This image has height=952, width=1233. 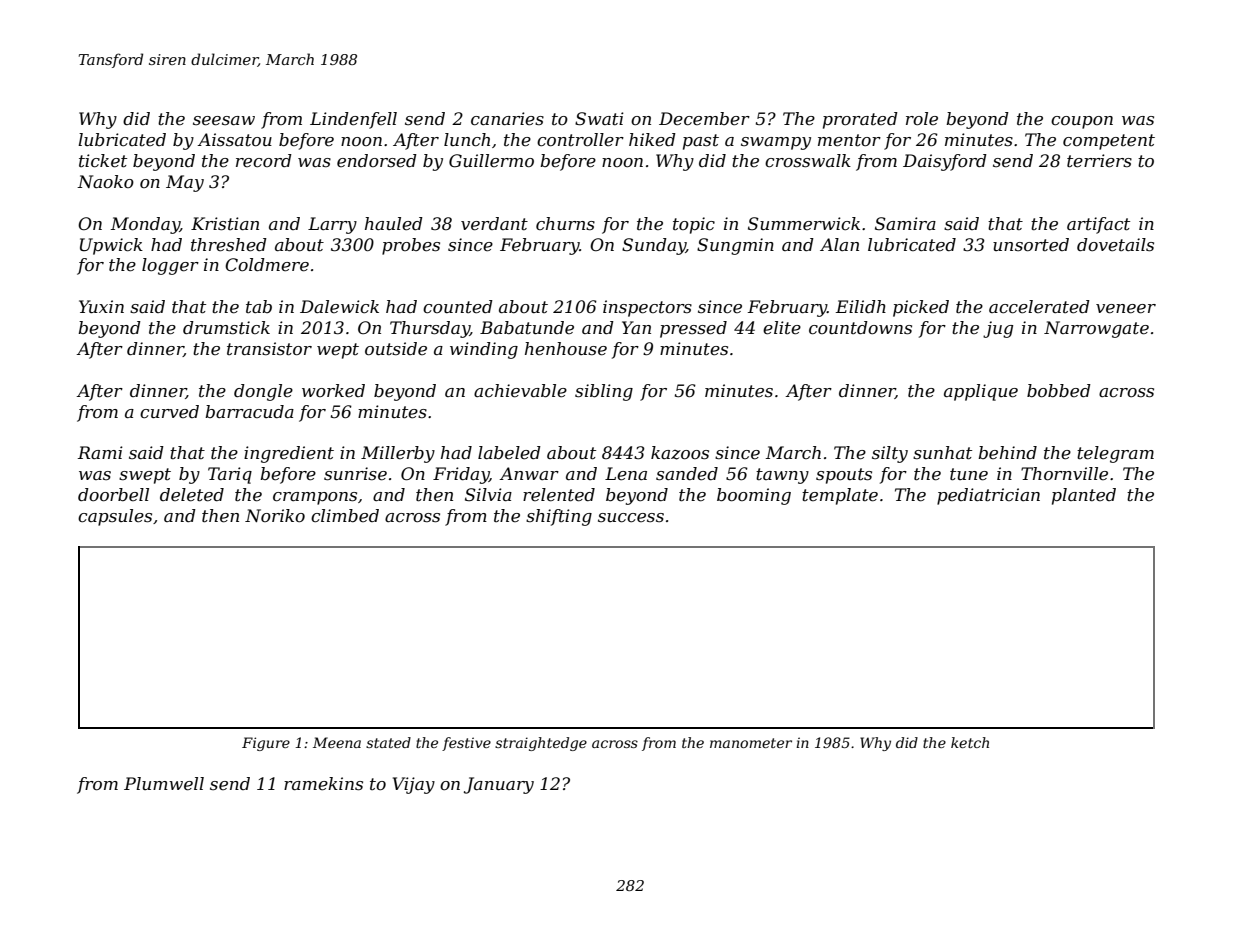 I want to click on endorsed, so click(x=377, y=161).
